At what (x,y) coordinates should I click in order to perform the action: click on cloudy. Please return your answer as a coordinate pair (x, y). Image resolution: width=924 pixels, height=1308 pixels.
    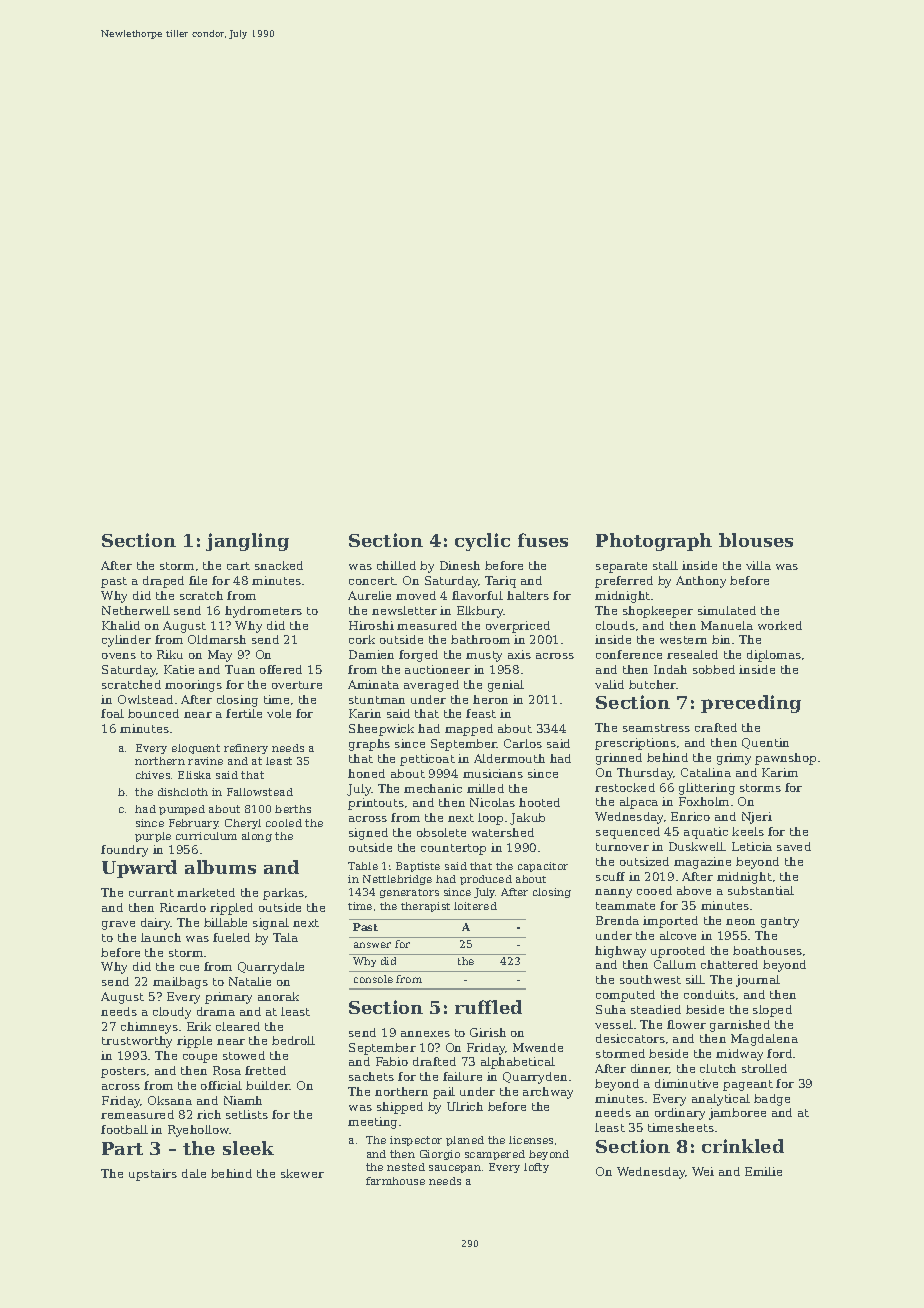
    Looking at the image, I should click on (172, 1013).
